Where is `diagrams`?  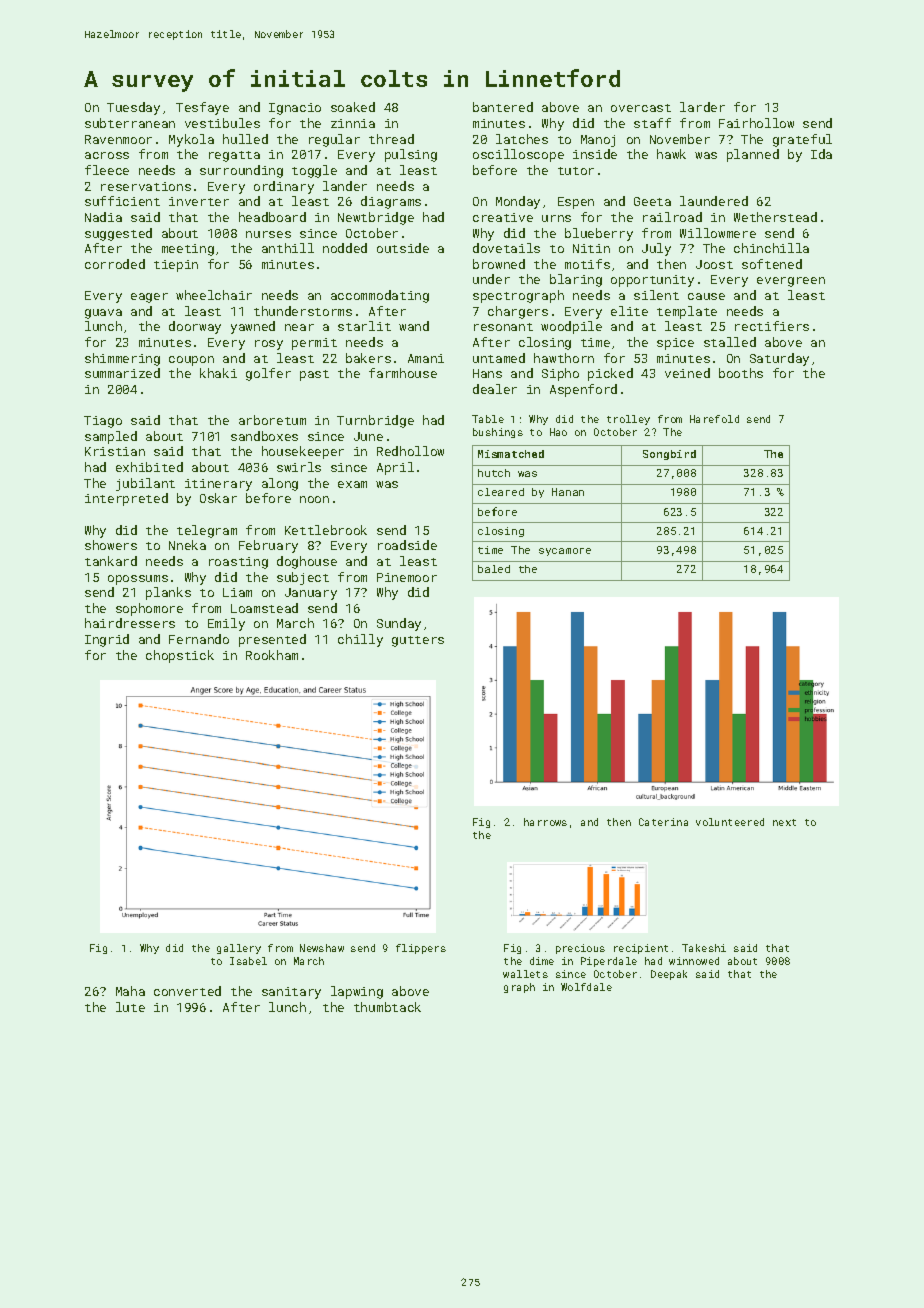
diagrams is located at coordinates (391, 202).
